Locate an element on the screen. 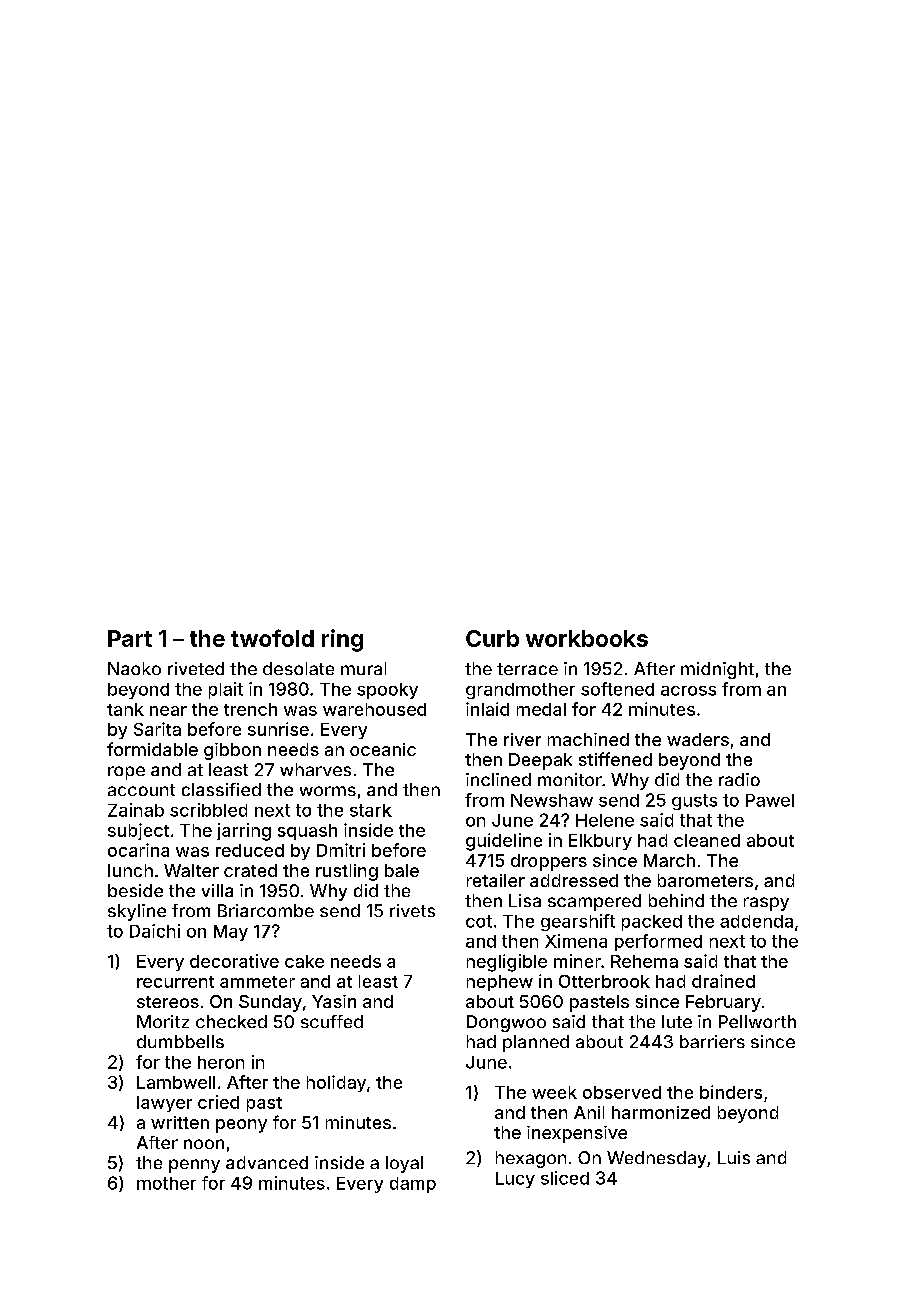 Image resolution: width=908 pixels, height=1316 pixels. rivets is located at coordinates (412, 910).
